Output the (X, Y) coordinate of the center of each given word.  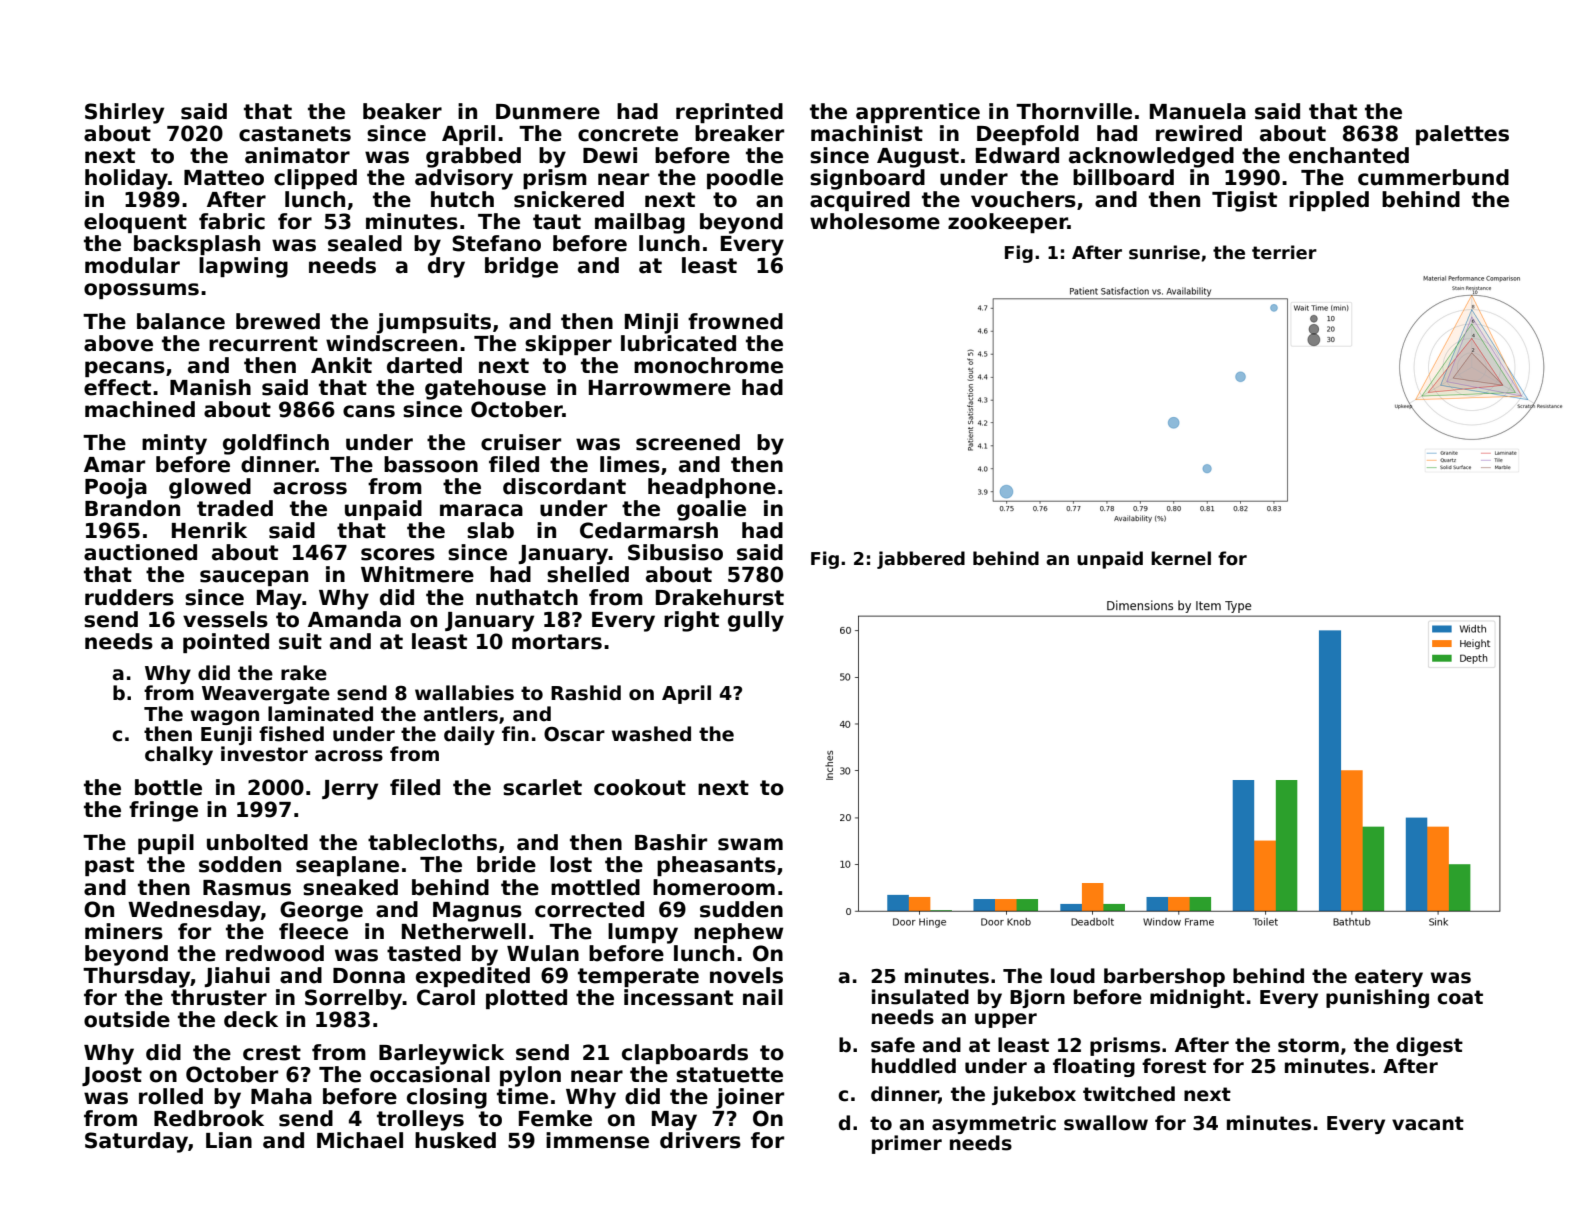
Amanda (354, 619)
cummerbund (1433, 177)
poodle (745, 179)
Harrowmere (660, 388)
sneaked (350, 887)
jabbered (921, 560)
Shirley (124, 113)
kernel (1181, 558)
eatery (1389, 978)
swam (750, 844)
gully (756, 621)
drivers (700, 1140)
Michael (360, 1140)
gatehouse (485, 389)
